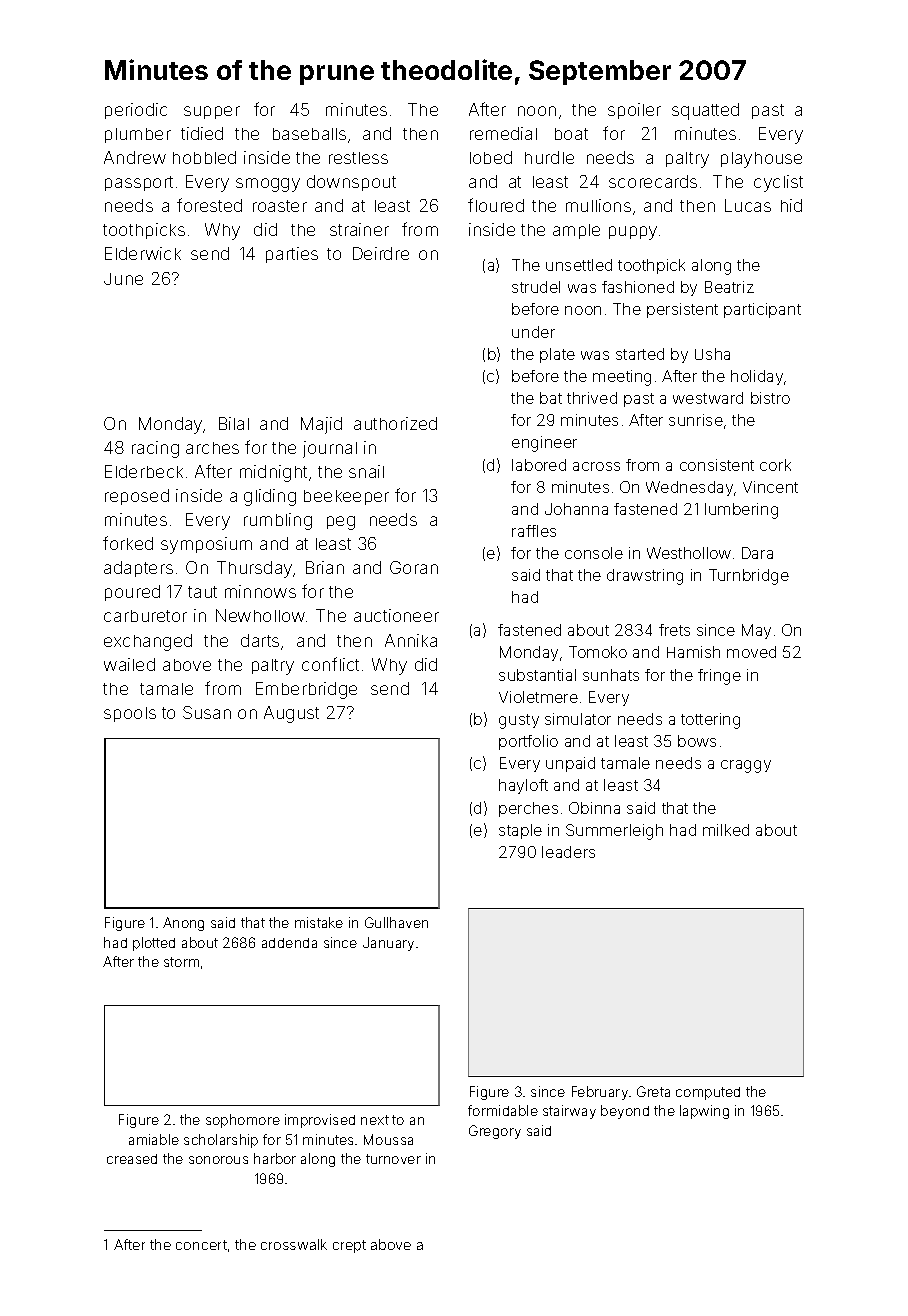 This screenshot has height=1316, width=908. I want to click on sophomore, so click(243, 1121).
